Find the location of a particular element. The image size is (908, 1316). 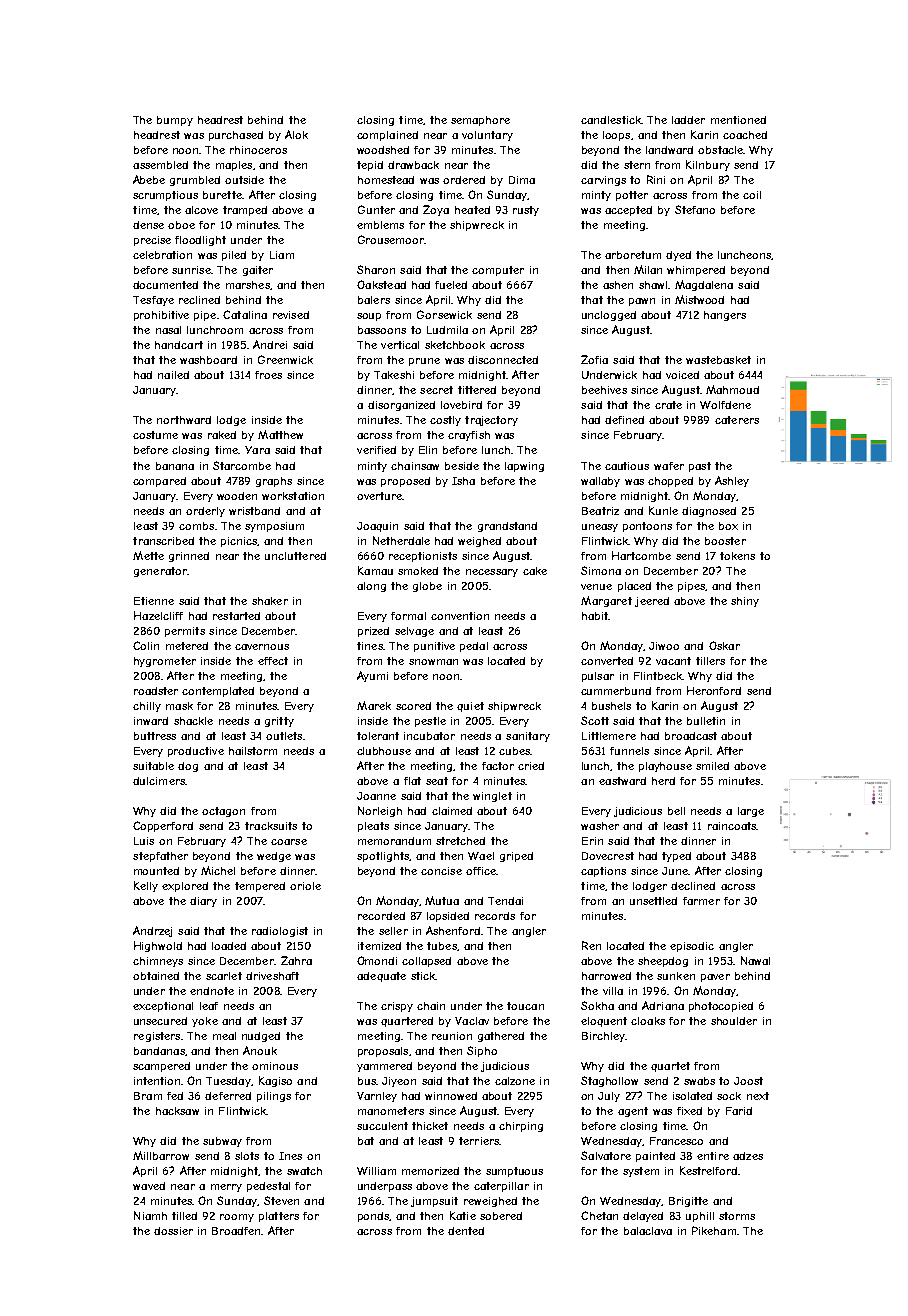

painted is located at coordinates (655, 1157).
